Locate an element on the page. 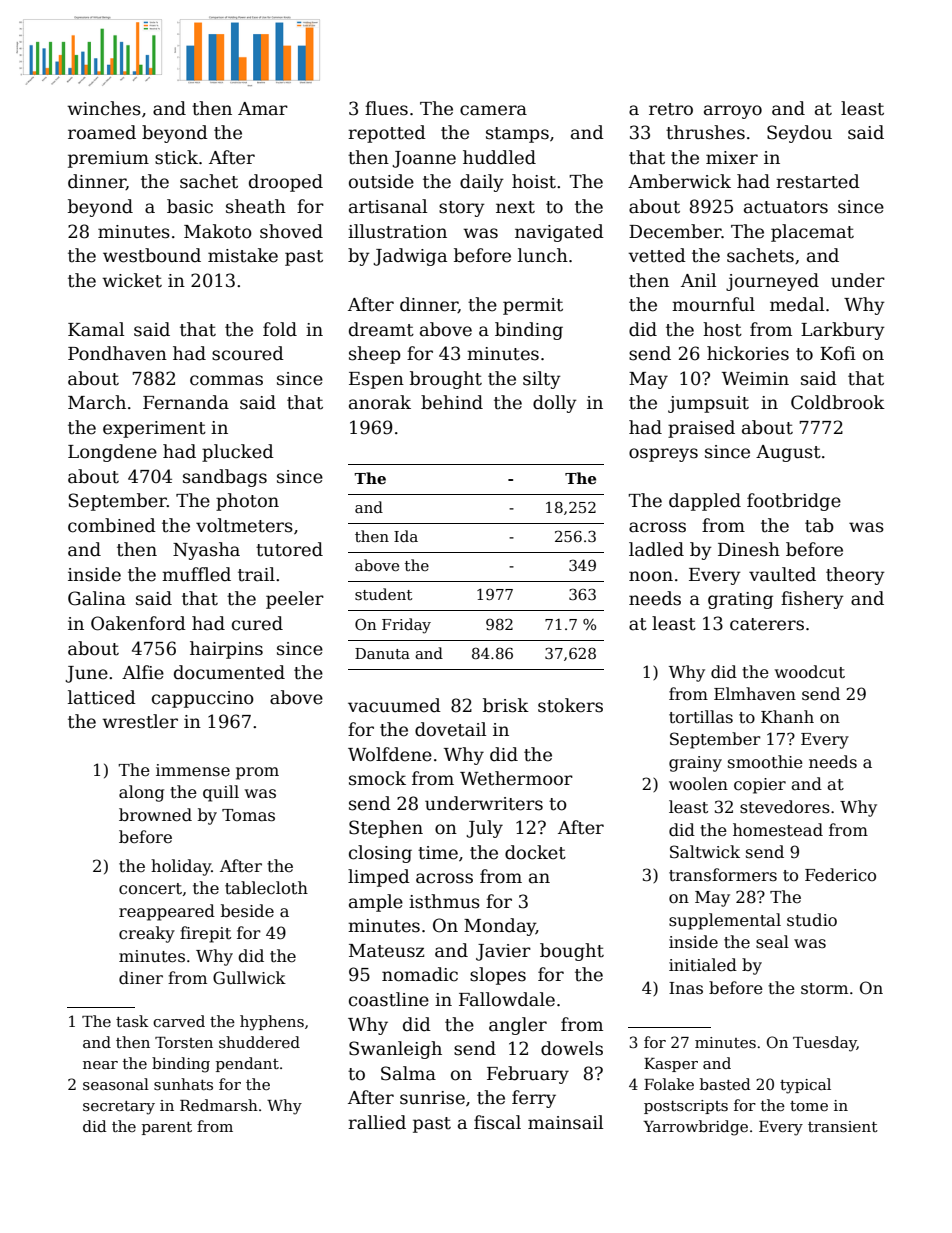 This page has width=952, height=1233. Galina is located at coordinates (97, 598).
